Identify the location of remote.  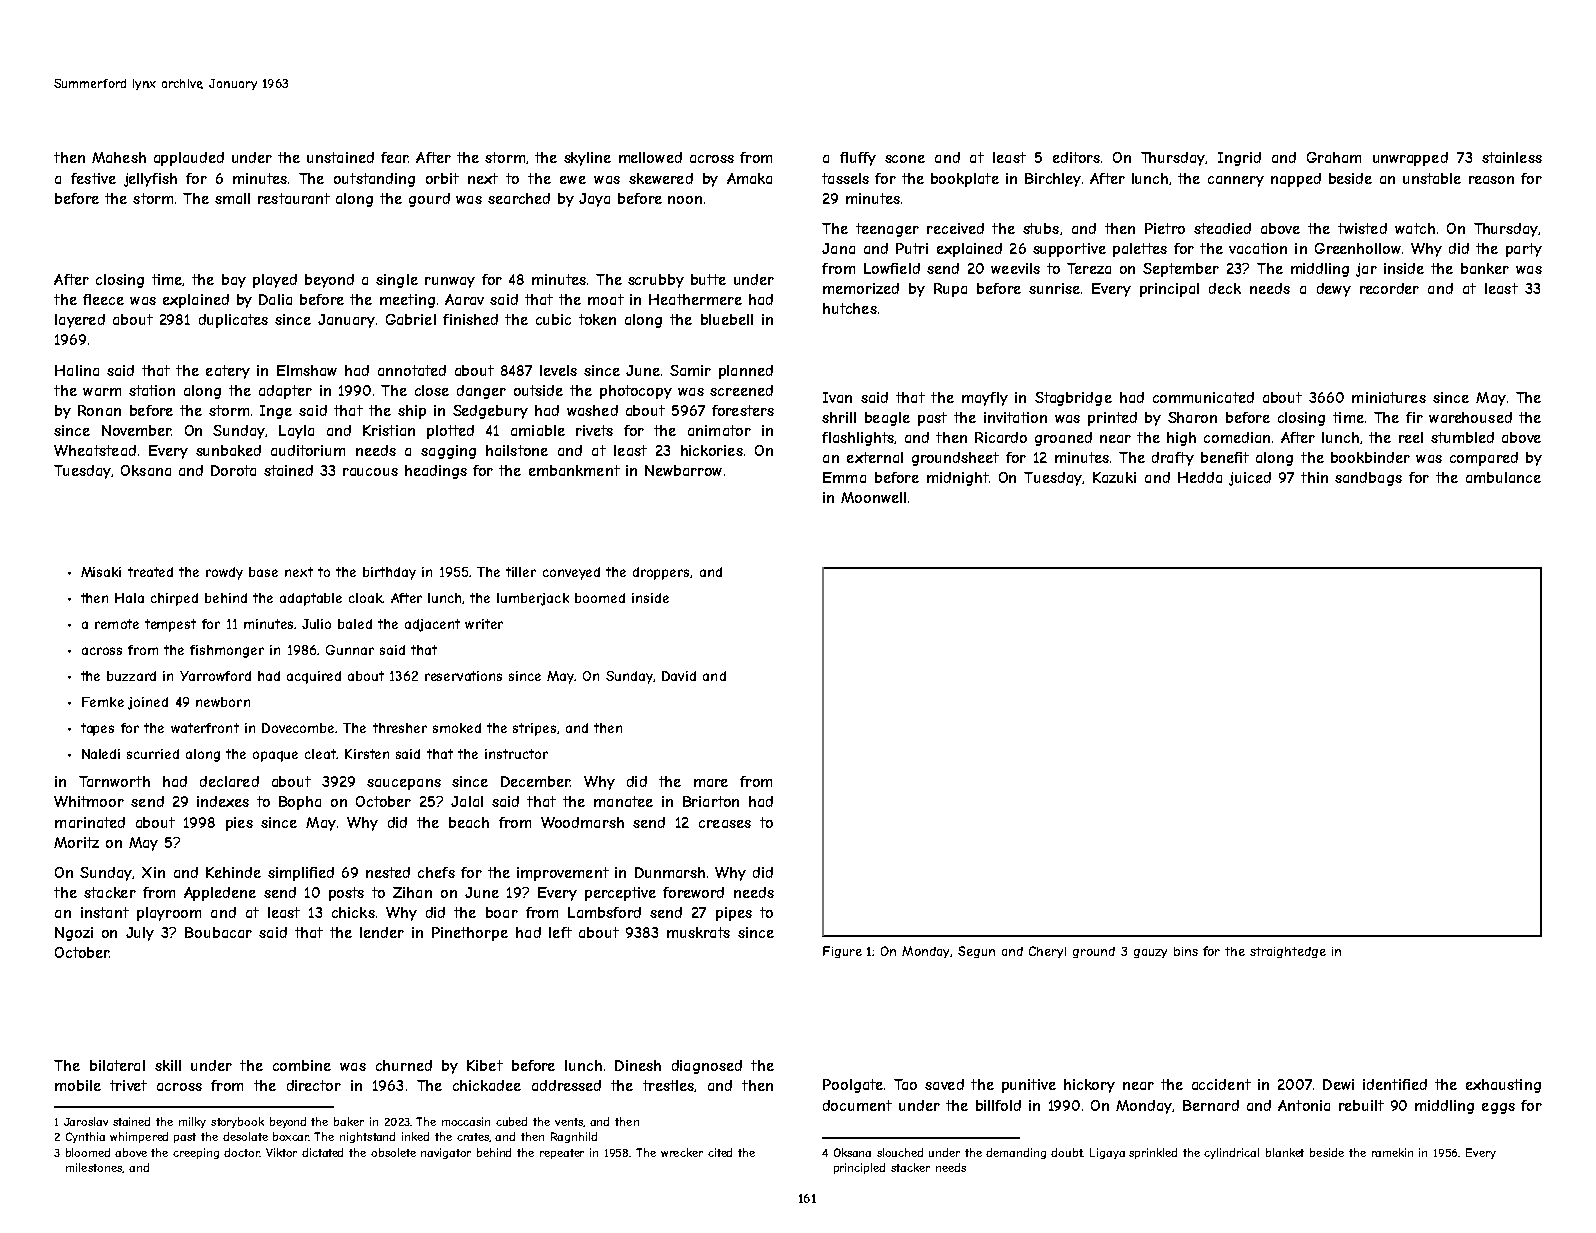
(117, 624).
